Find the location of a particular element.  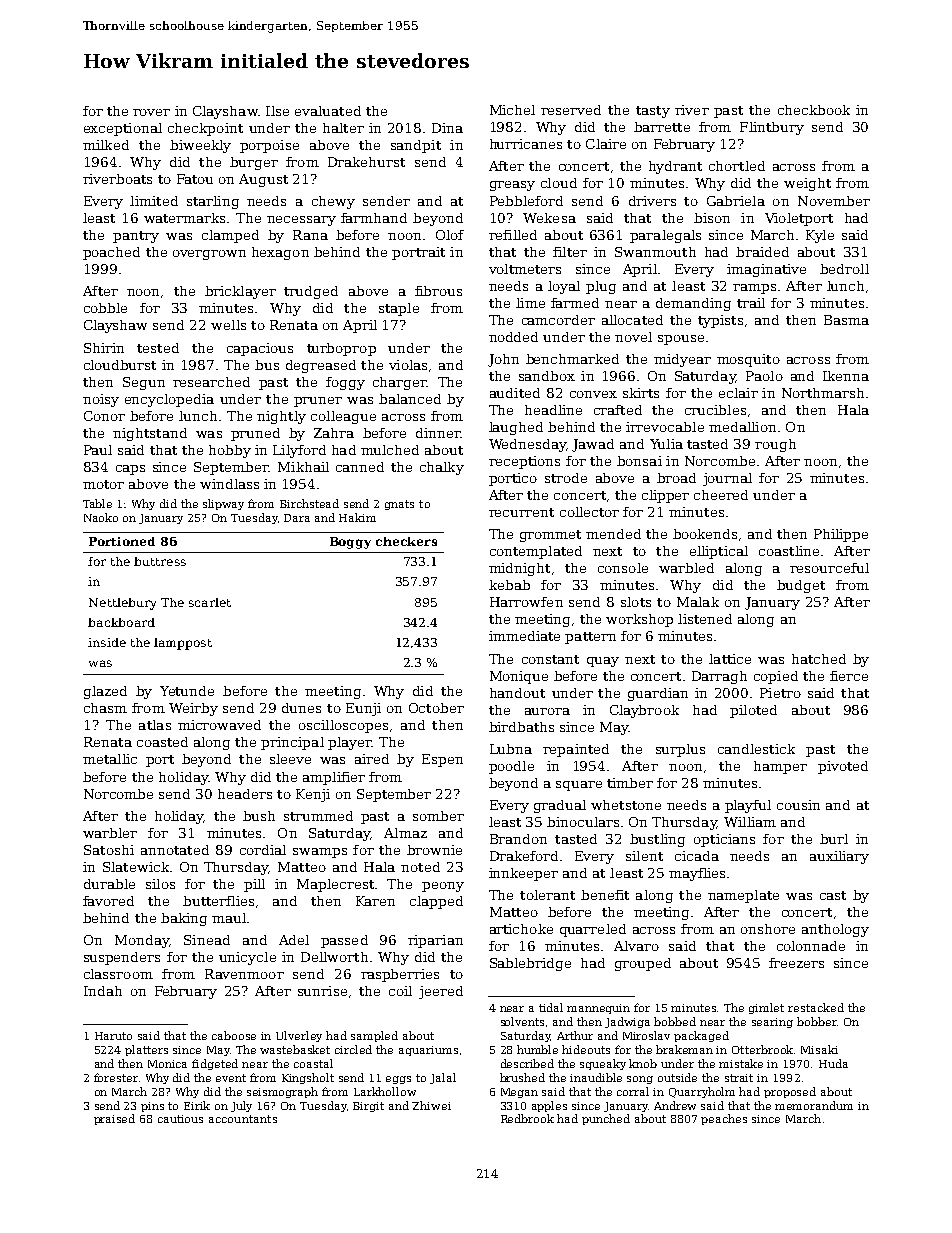

Zhiwei is located at coordinates (431, 1105).
